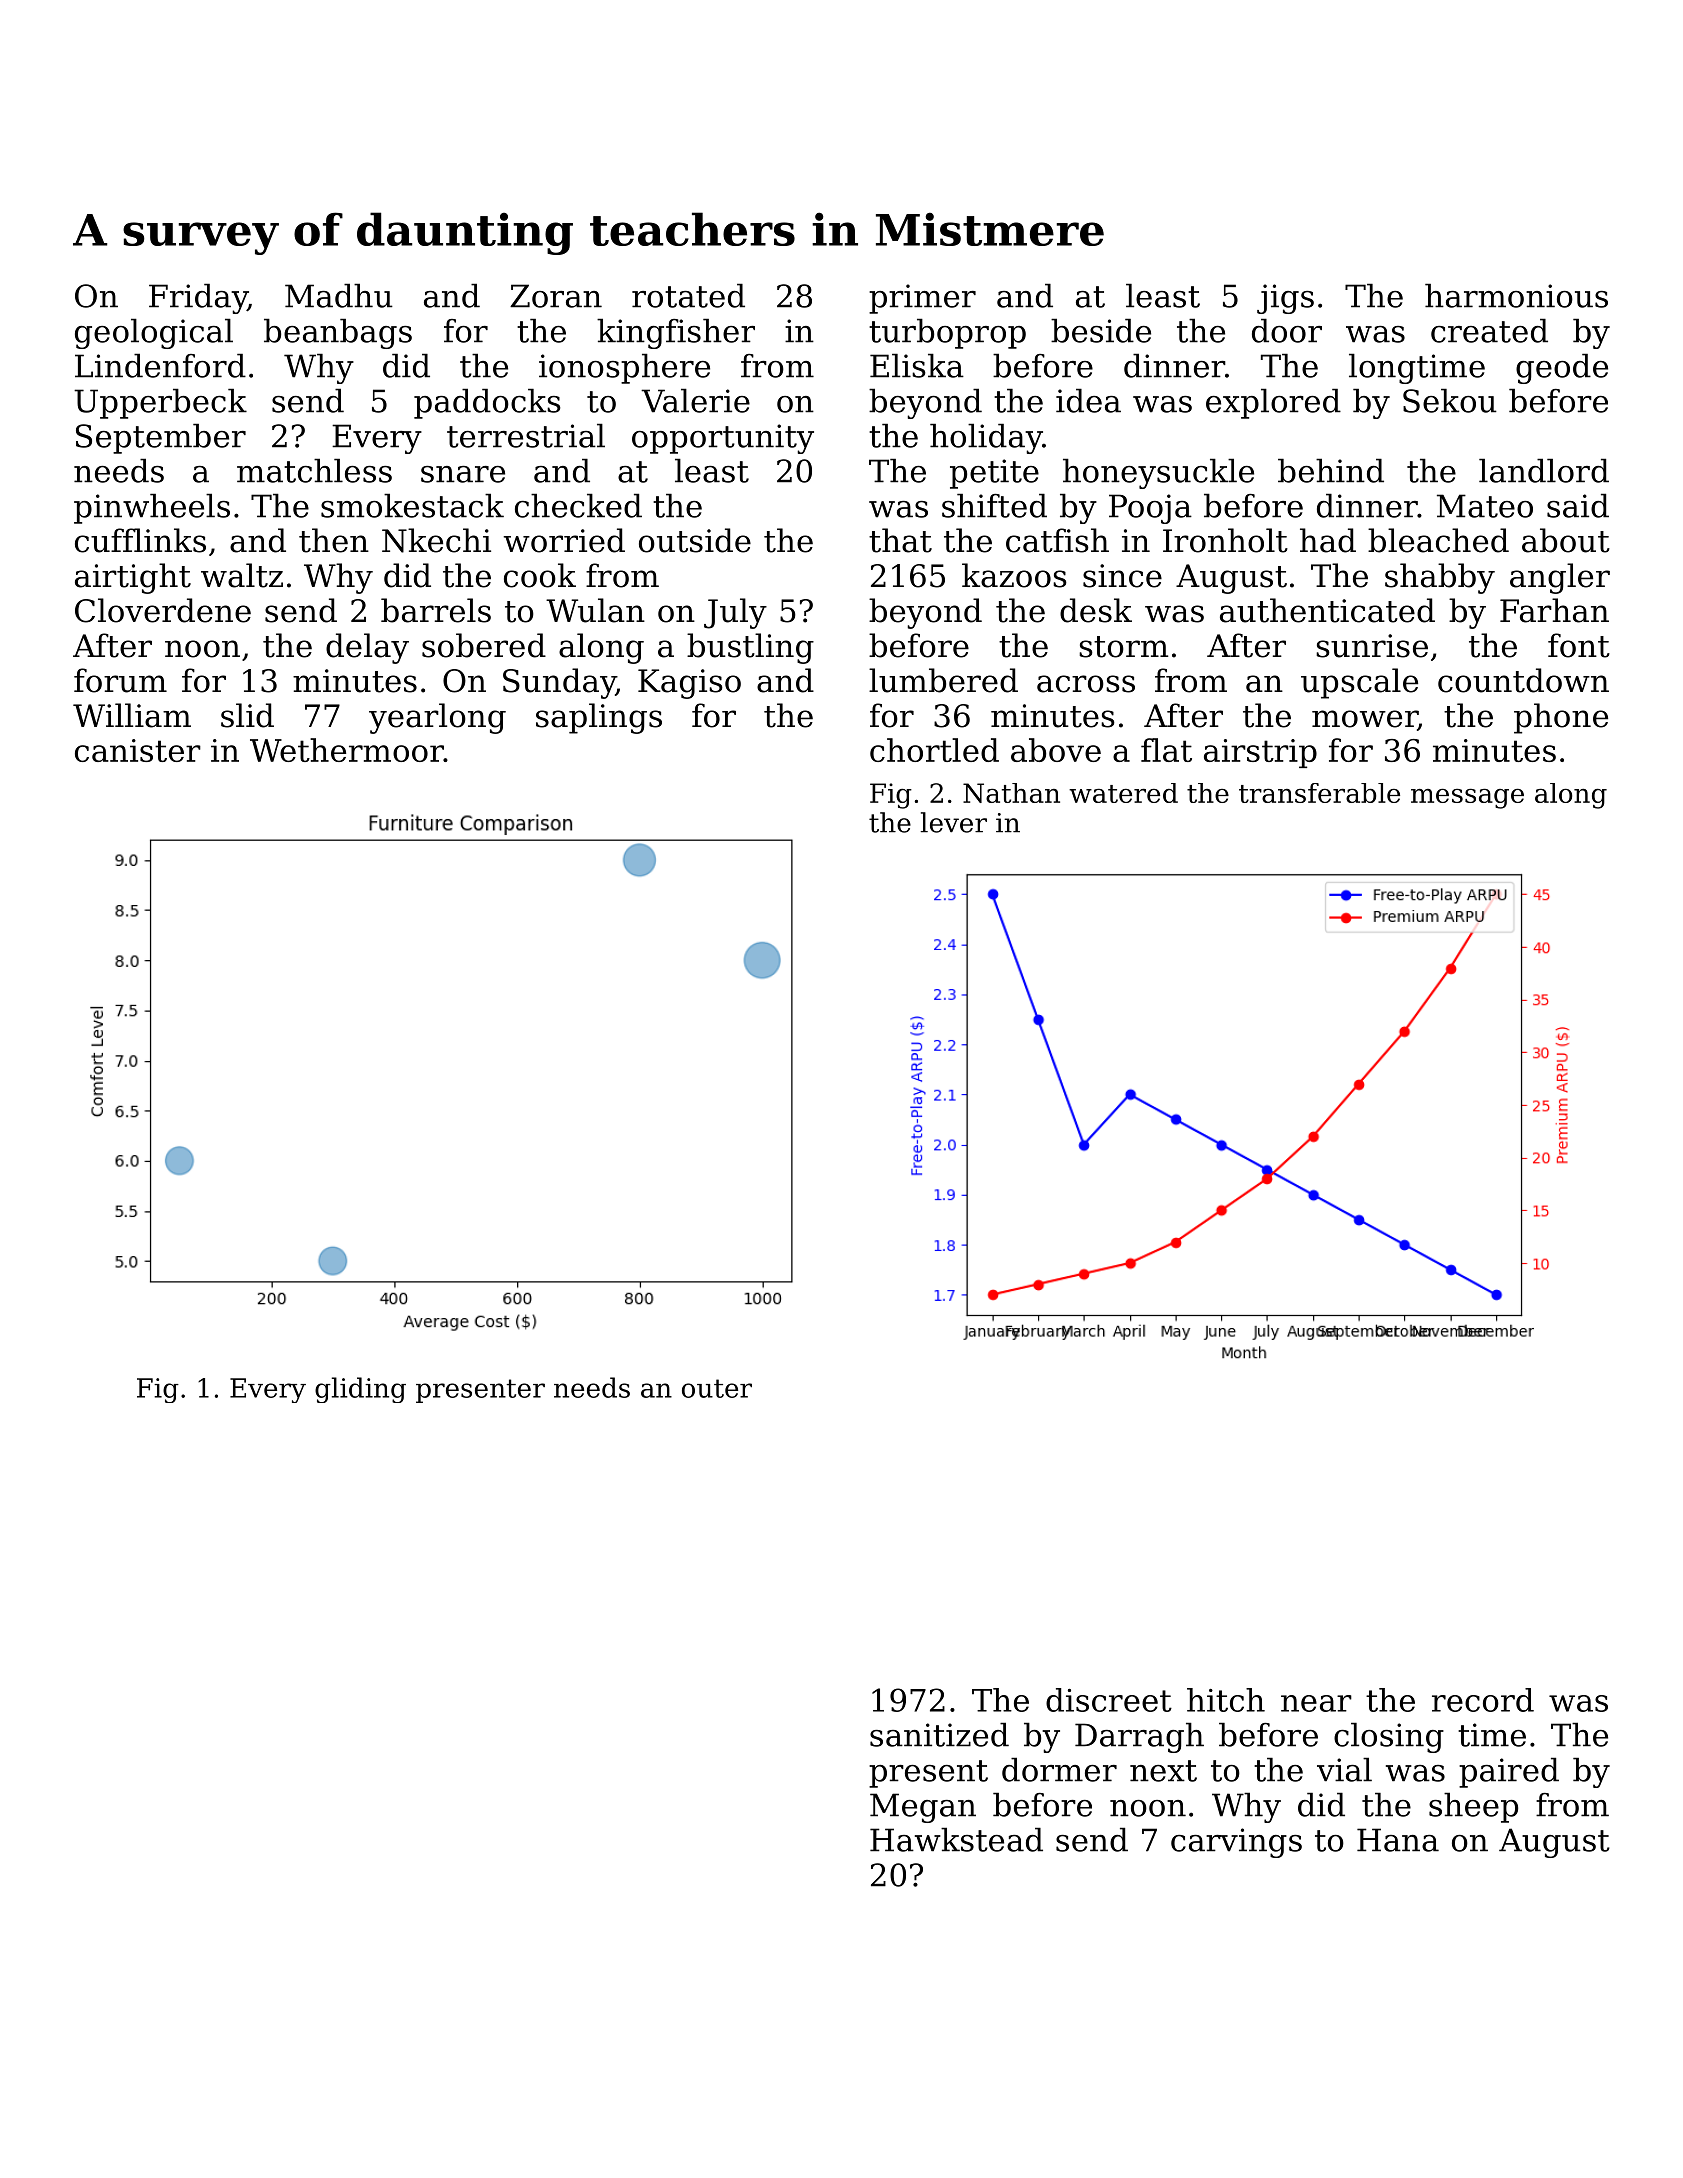  Describe the element at coordinates (154, 333) in the screenshot. I see `geological` at that location.
